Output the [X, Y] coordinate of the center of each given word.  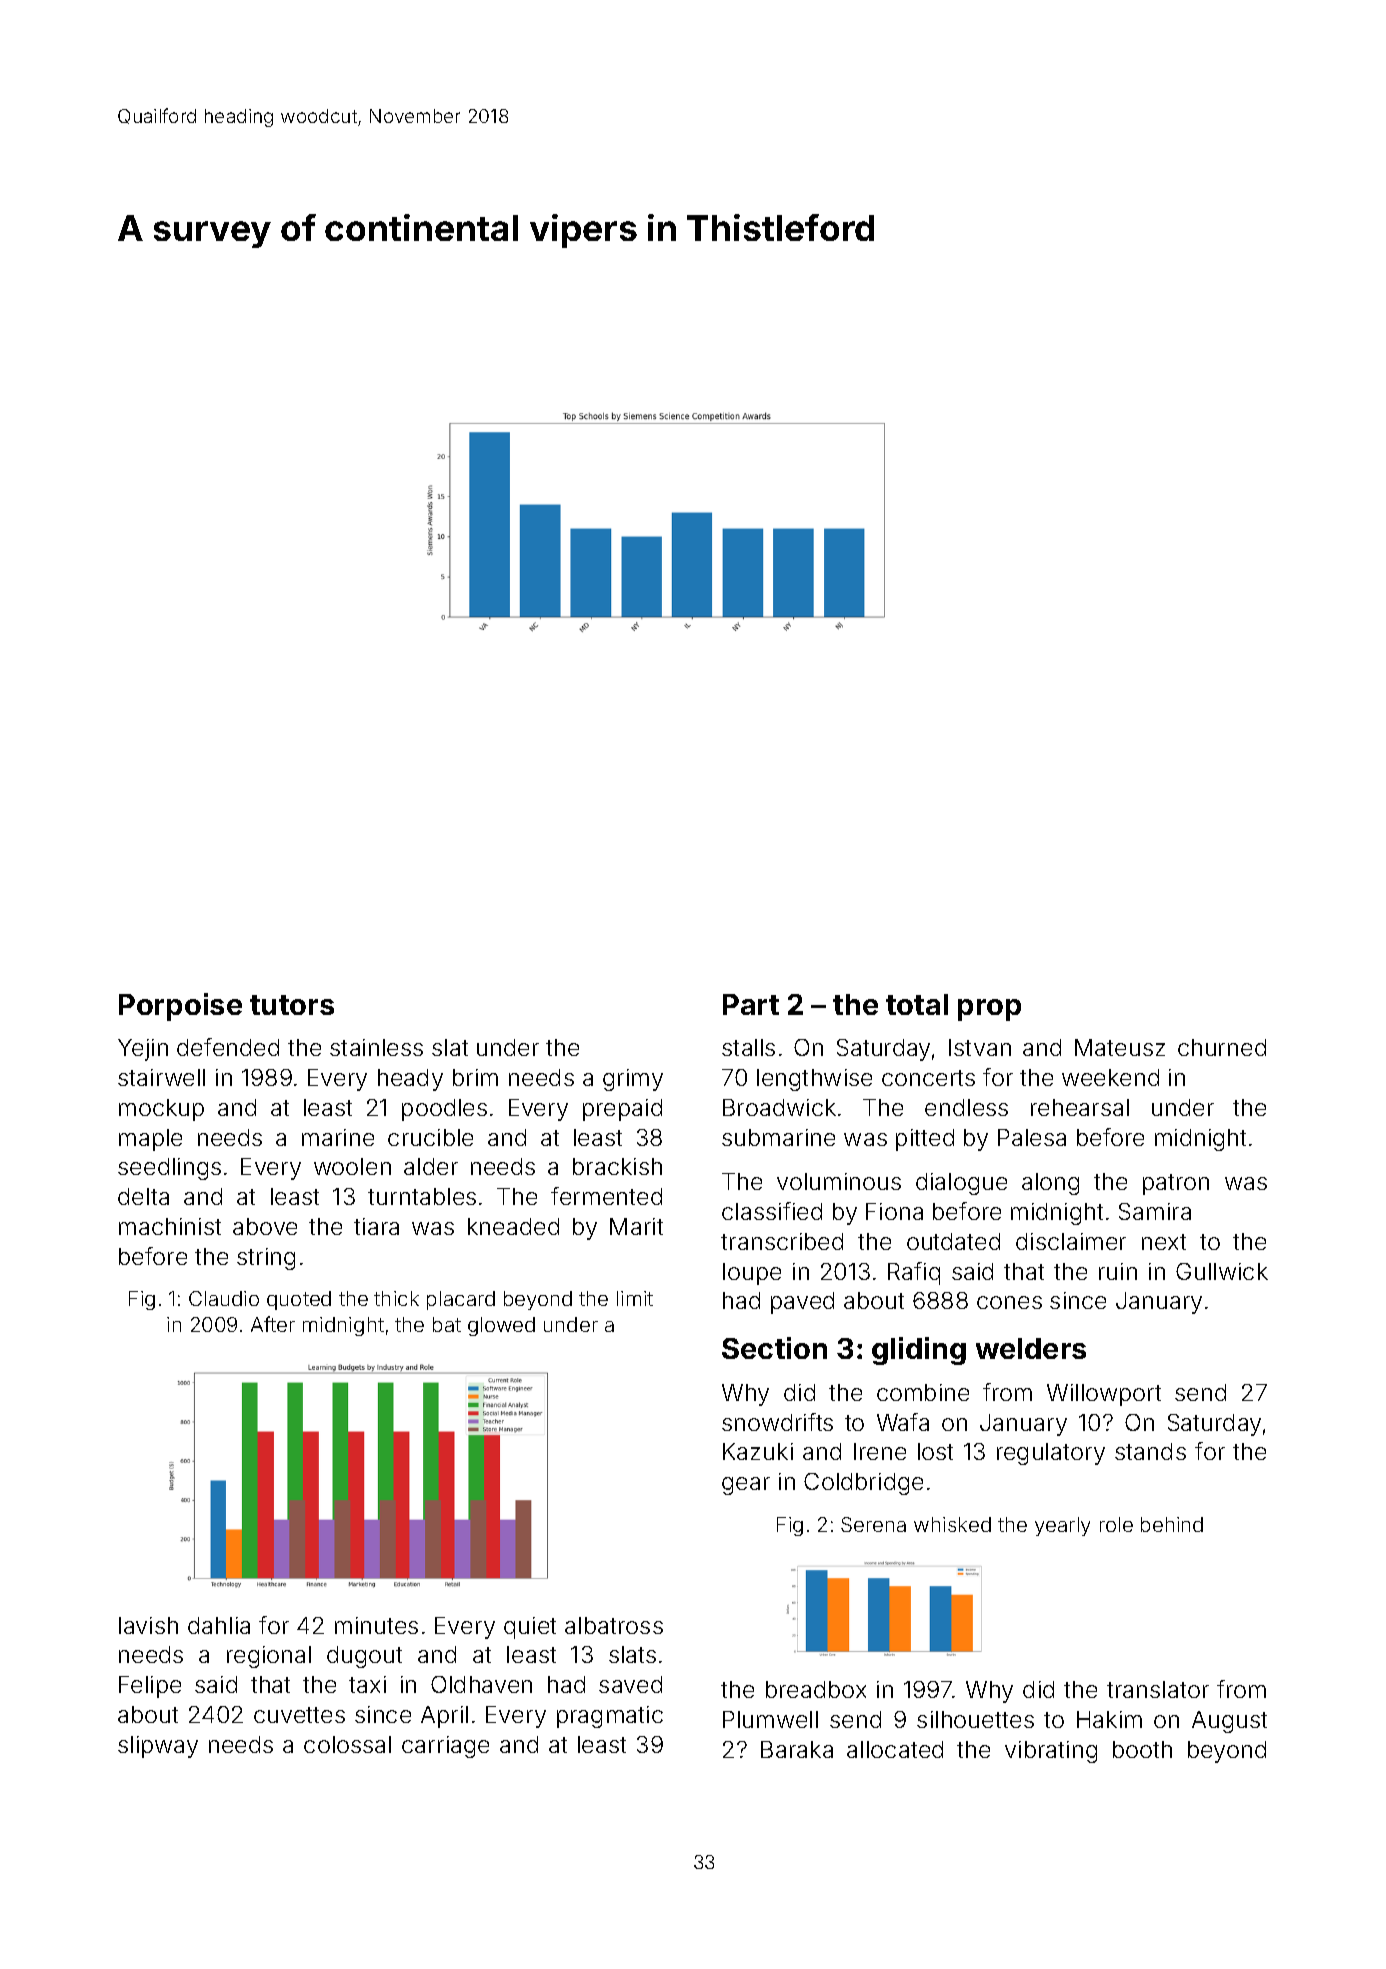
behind [1172, 1524]
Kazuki [758, 1451]
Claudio [224, 1298]
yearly [1062, 1526]
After [273, 1324]
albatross [614, 1625]
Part [751, 1004]
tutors [292, 1005]
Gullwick [1222, 1271]
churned [1222, 1047]
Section [774, 1348]
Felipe [150, 1687]
